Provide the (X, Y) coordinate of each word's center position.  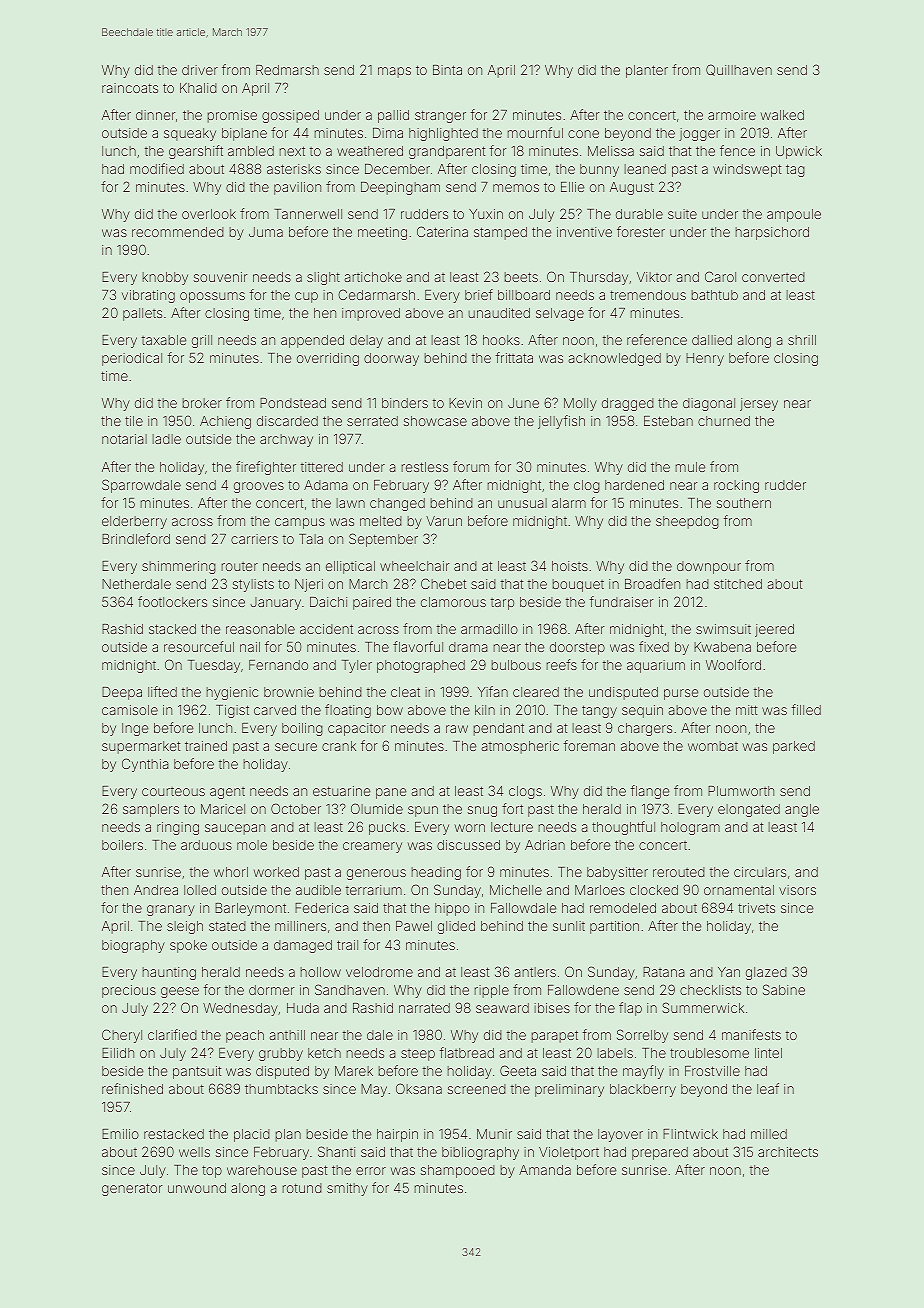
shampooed (458, 1171)
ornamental (739, 890)
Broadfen (652, 583)
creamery (372, 847)
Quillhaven (739, 70)
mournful (535, 132)
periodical (132, 359)
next (292, 151)
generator (132, 1189)
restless (425, 467)
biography (133, 946)
